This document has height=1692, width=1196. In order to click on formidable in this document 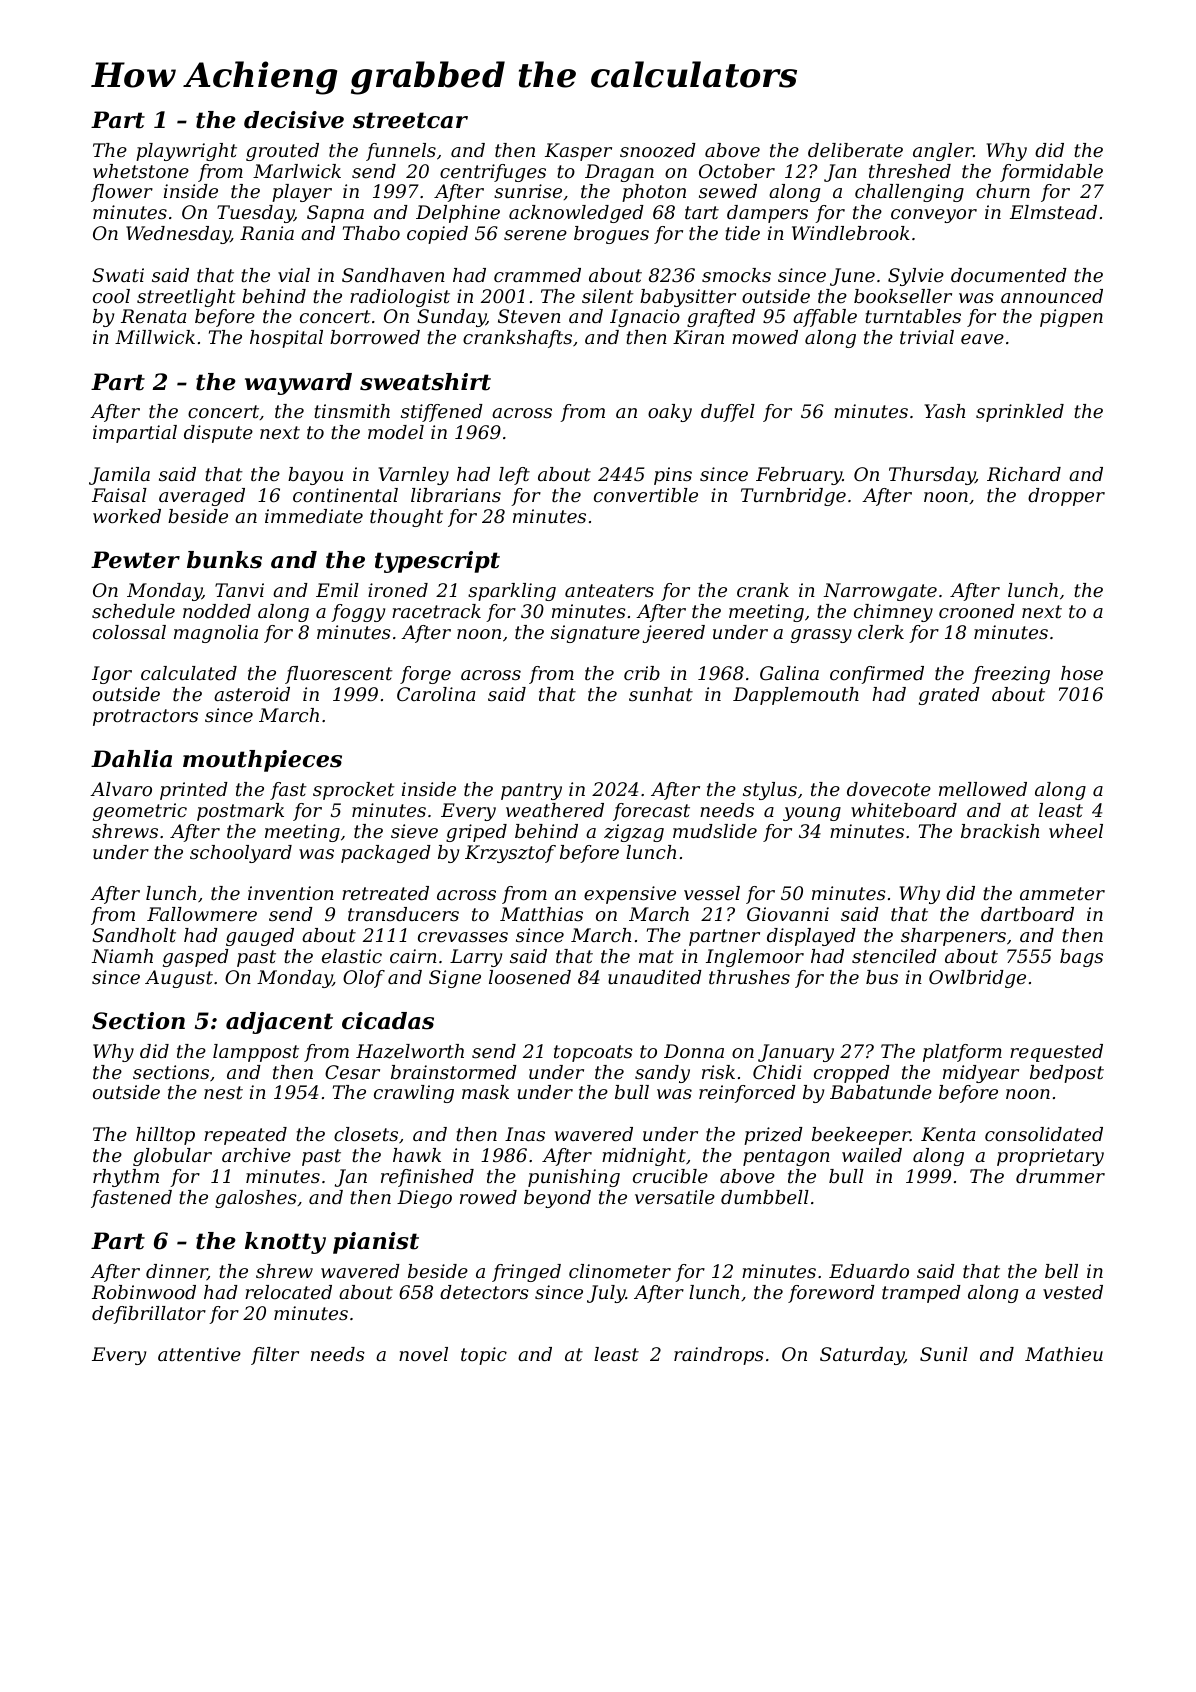, I will do `click(1051, 173)`.
